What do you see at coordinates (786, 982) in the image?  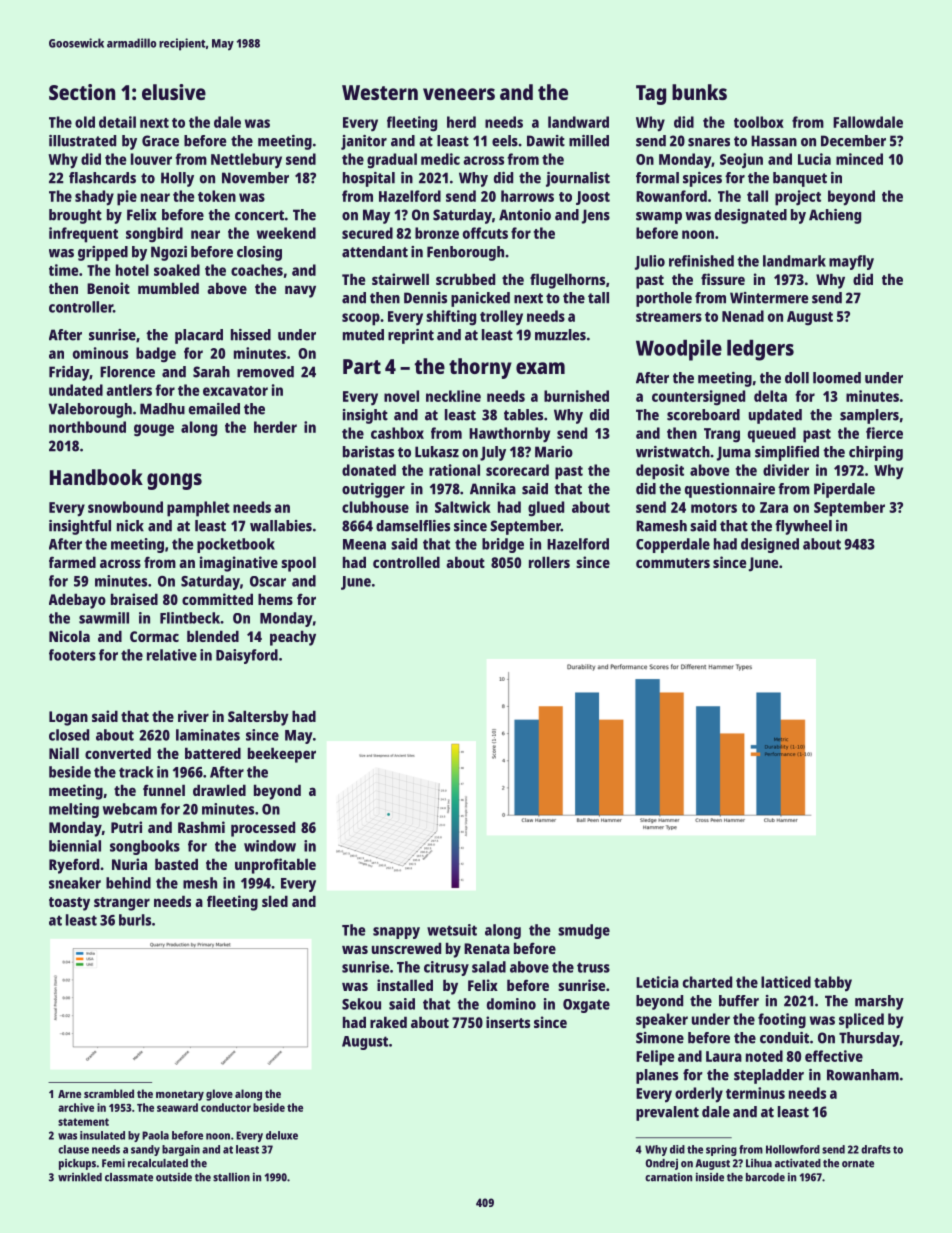 I see `latticed` at bounding box center [786, 982].
